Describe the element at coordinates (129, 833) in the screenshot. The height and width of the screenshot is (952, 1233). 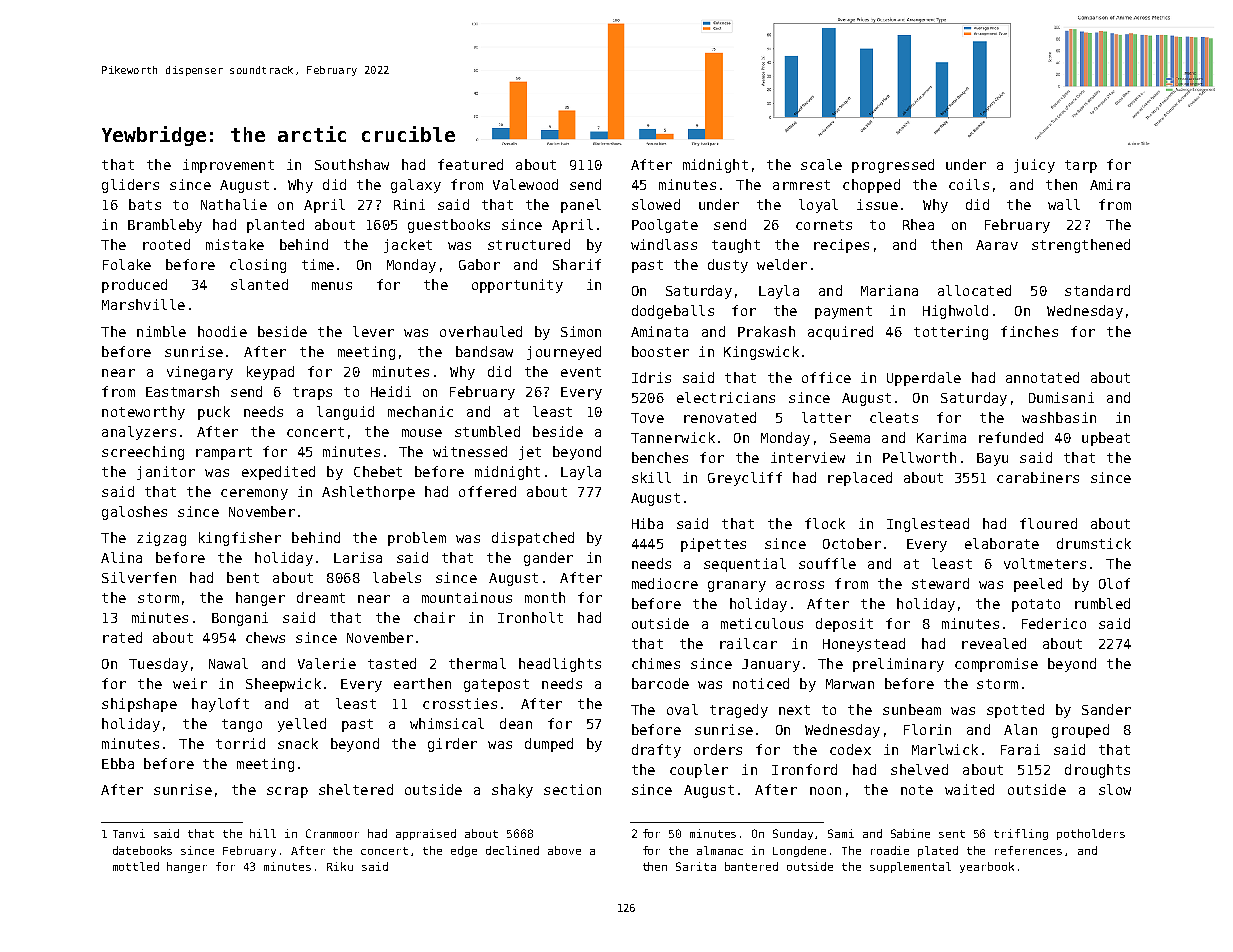
I see `Tanvi` at that location.
